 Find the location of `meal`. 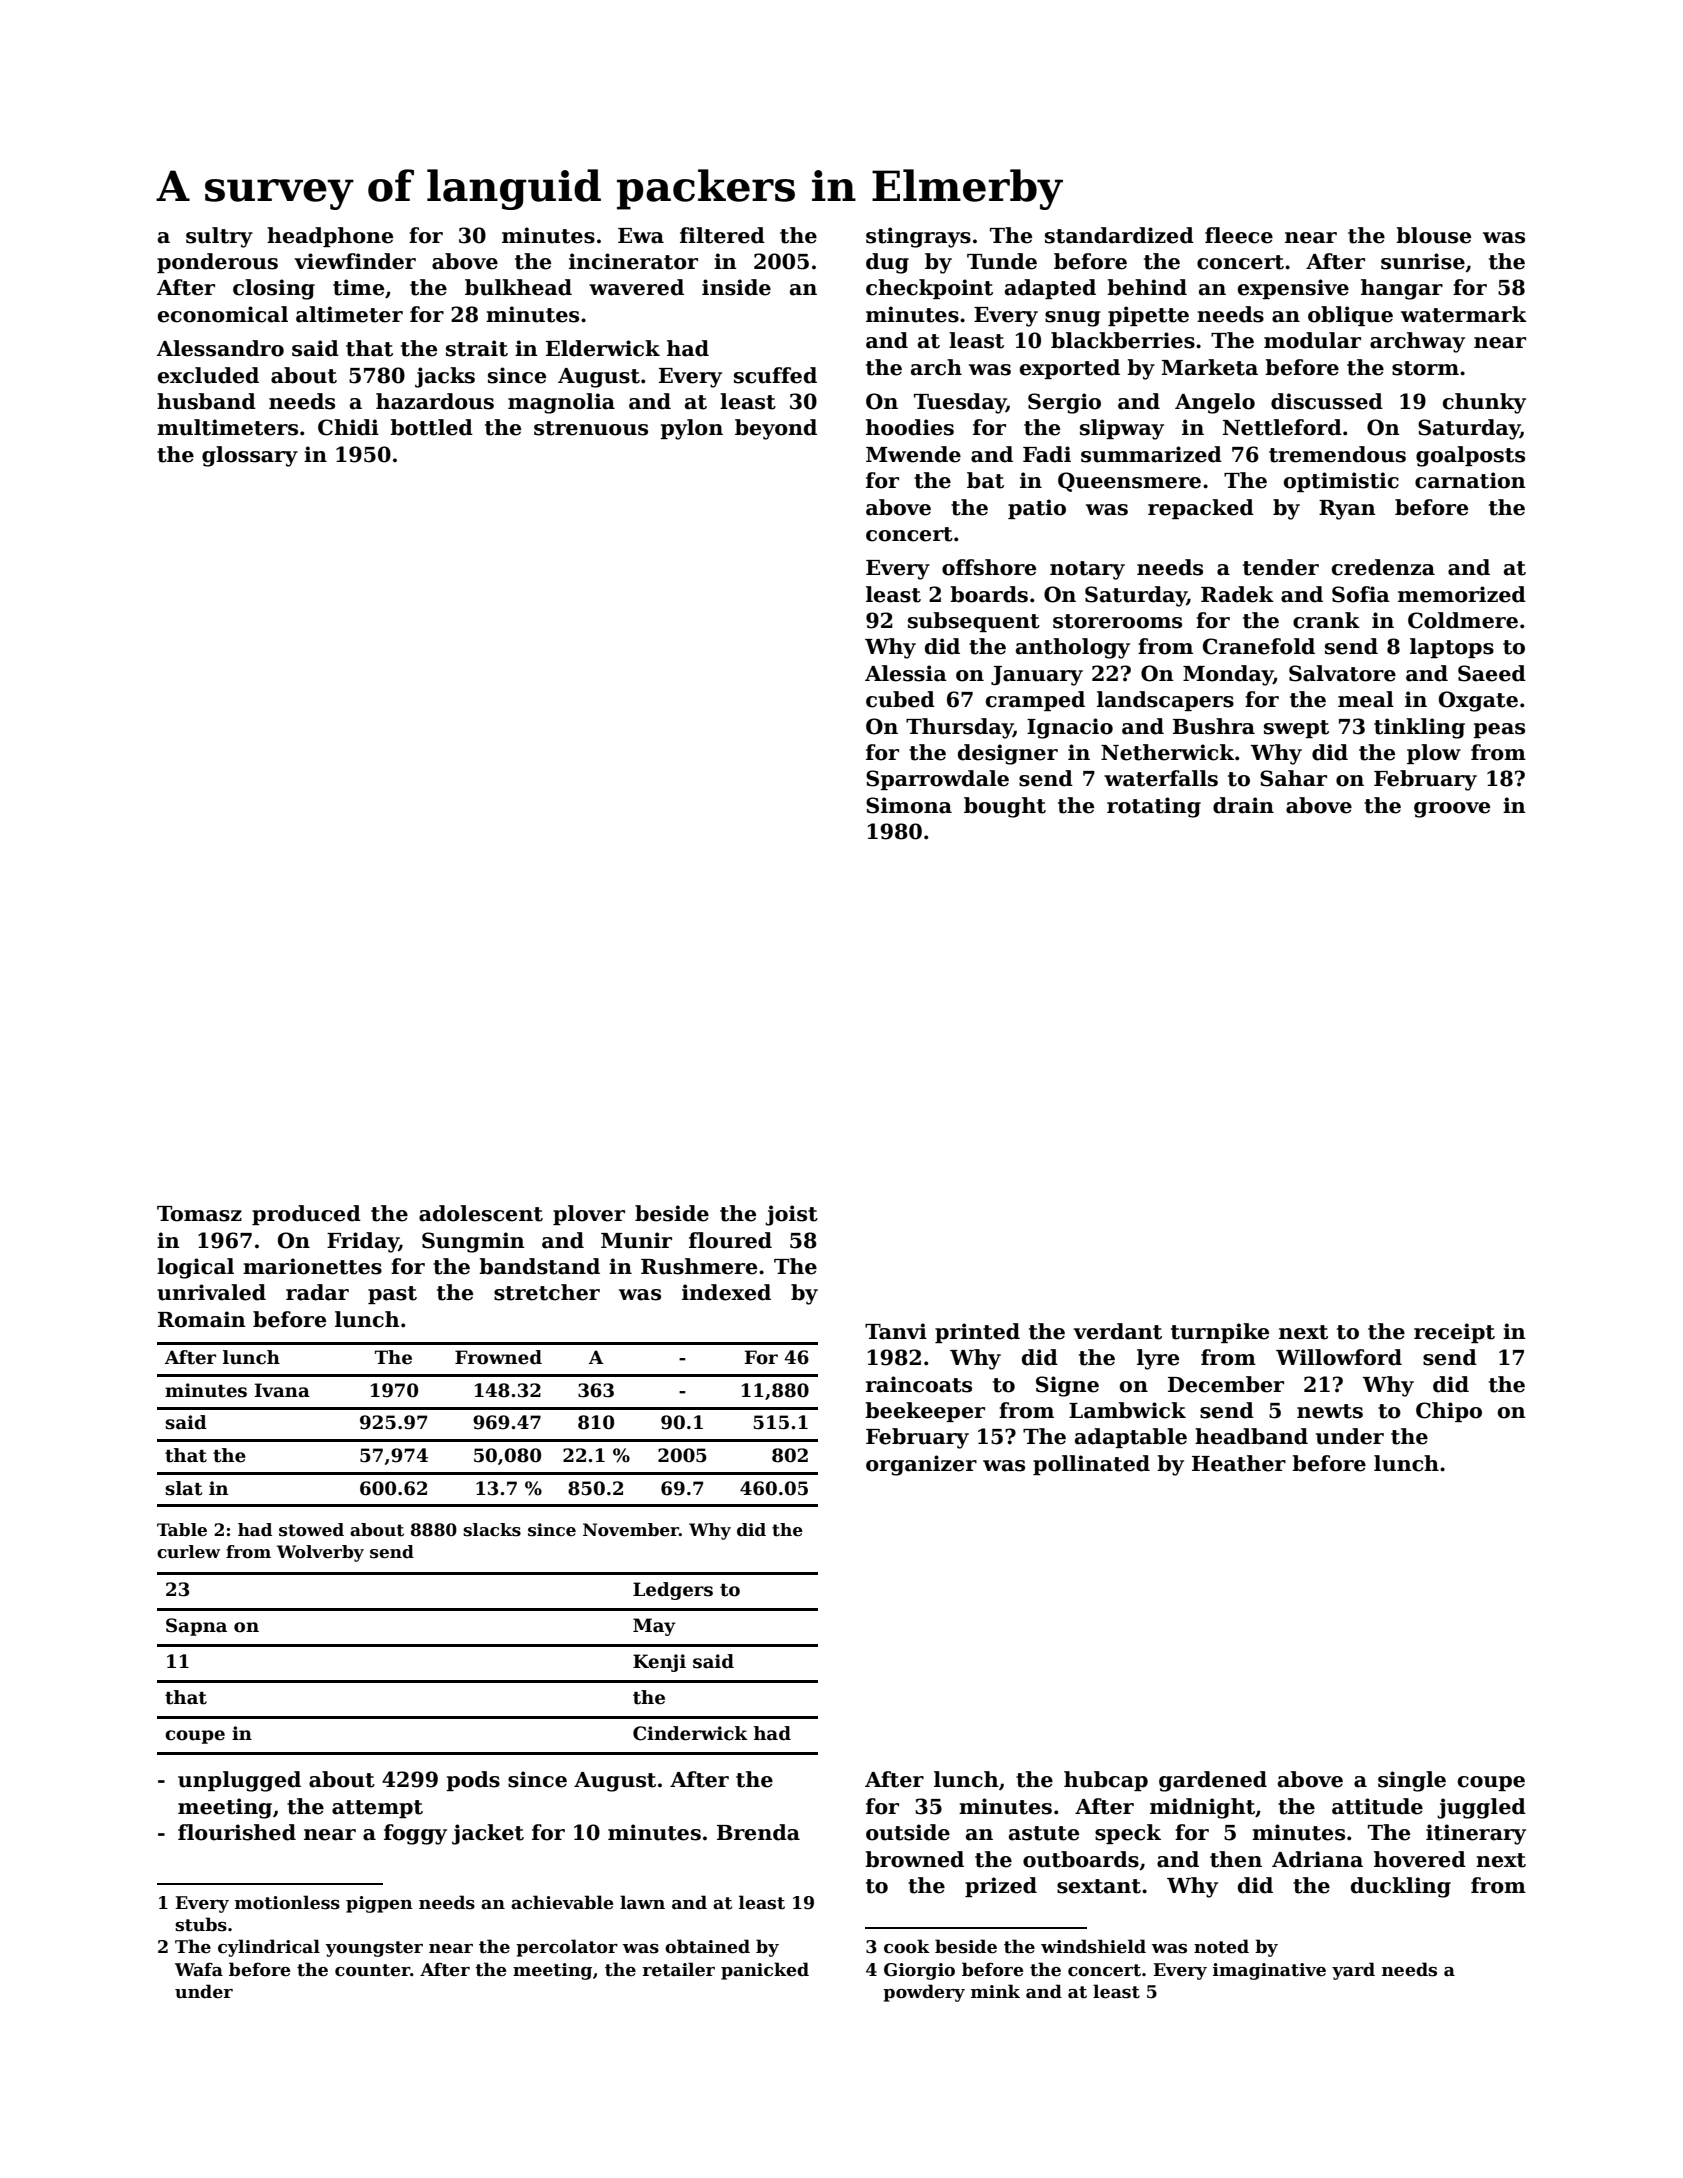

meal is located at coordinates (1366, 699).
